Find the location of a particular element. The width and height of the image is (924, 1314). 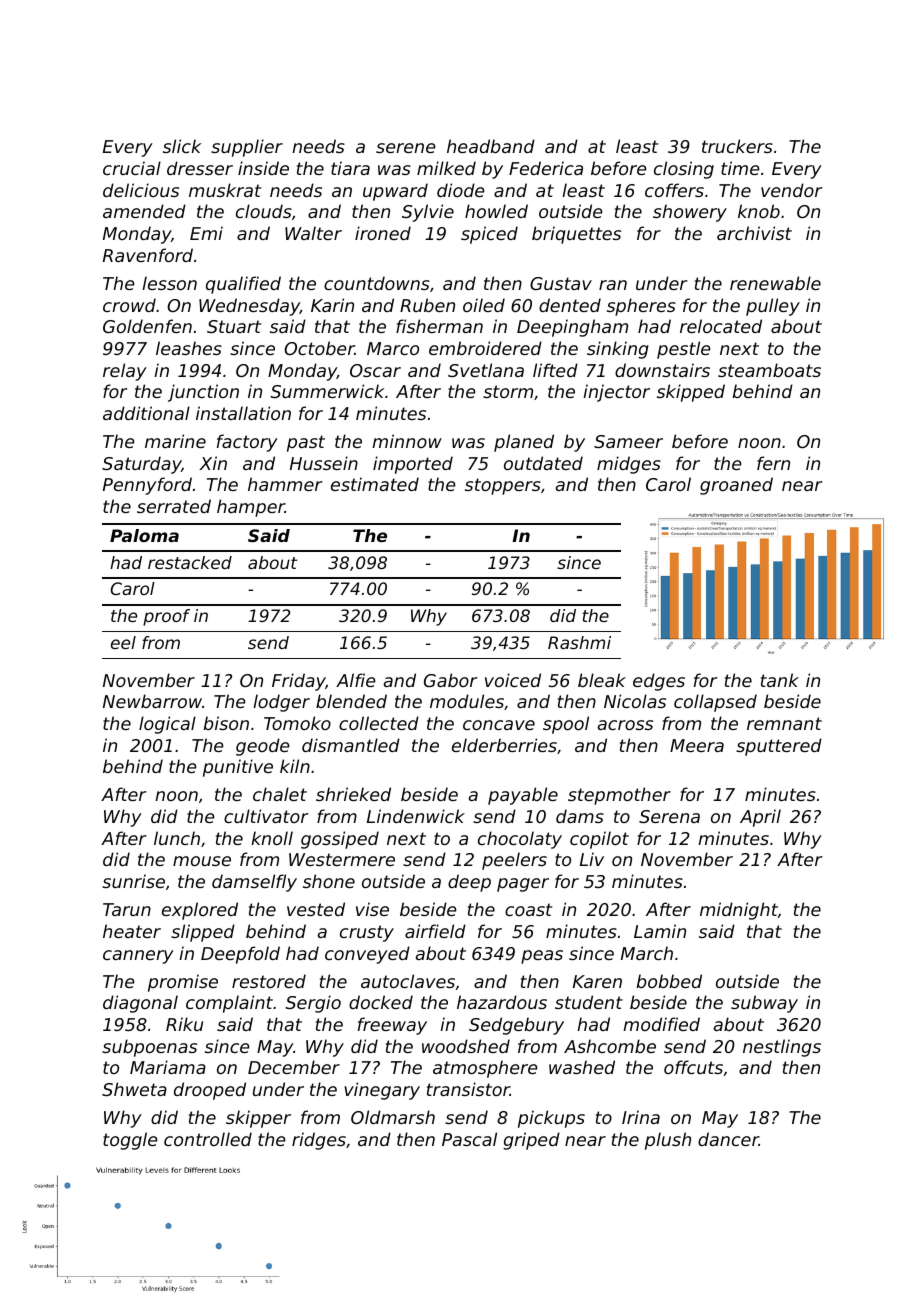

Paloma is located at coordinates (144, 535).
